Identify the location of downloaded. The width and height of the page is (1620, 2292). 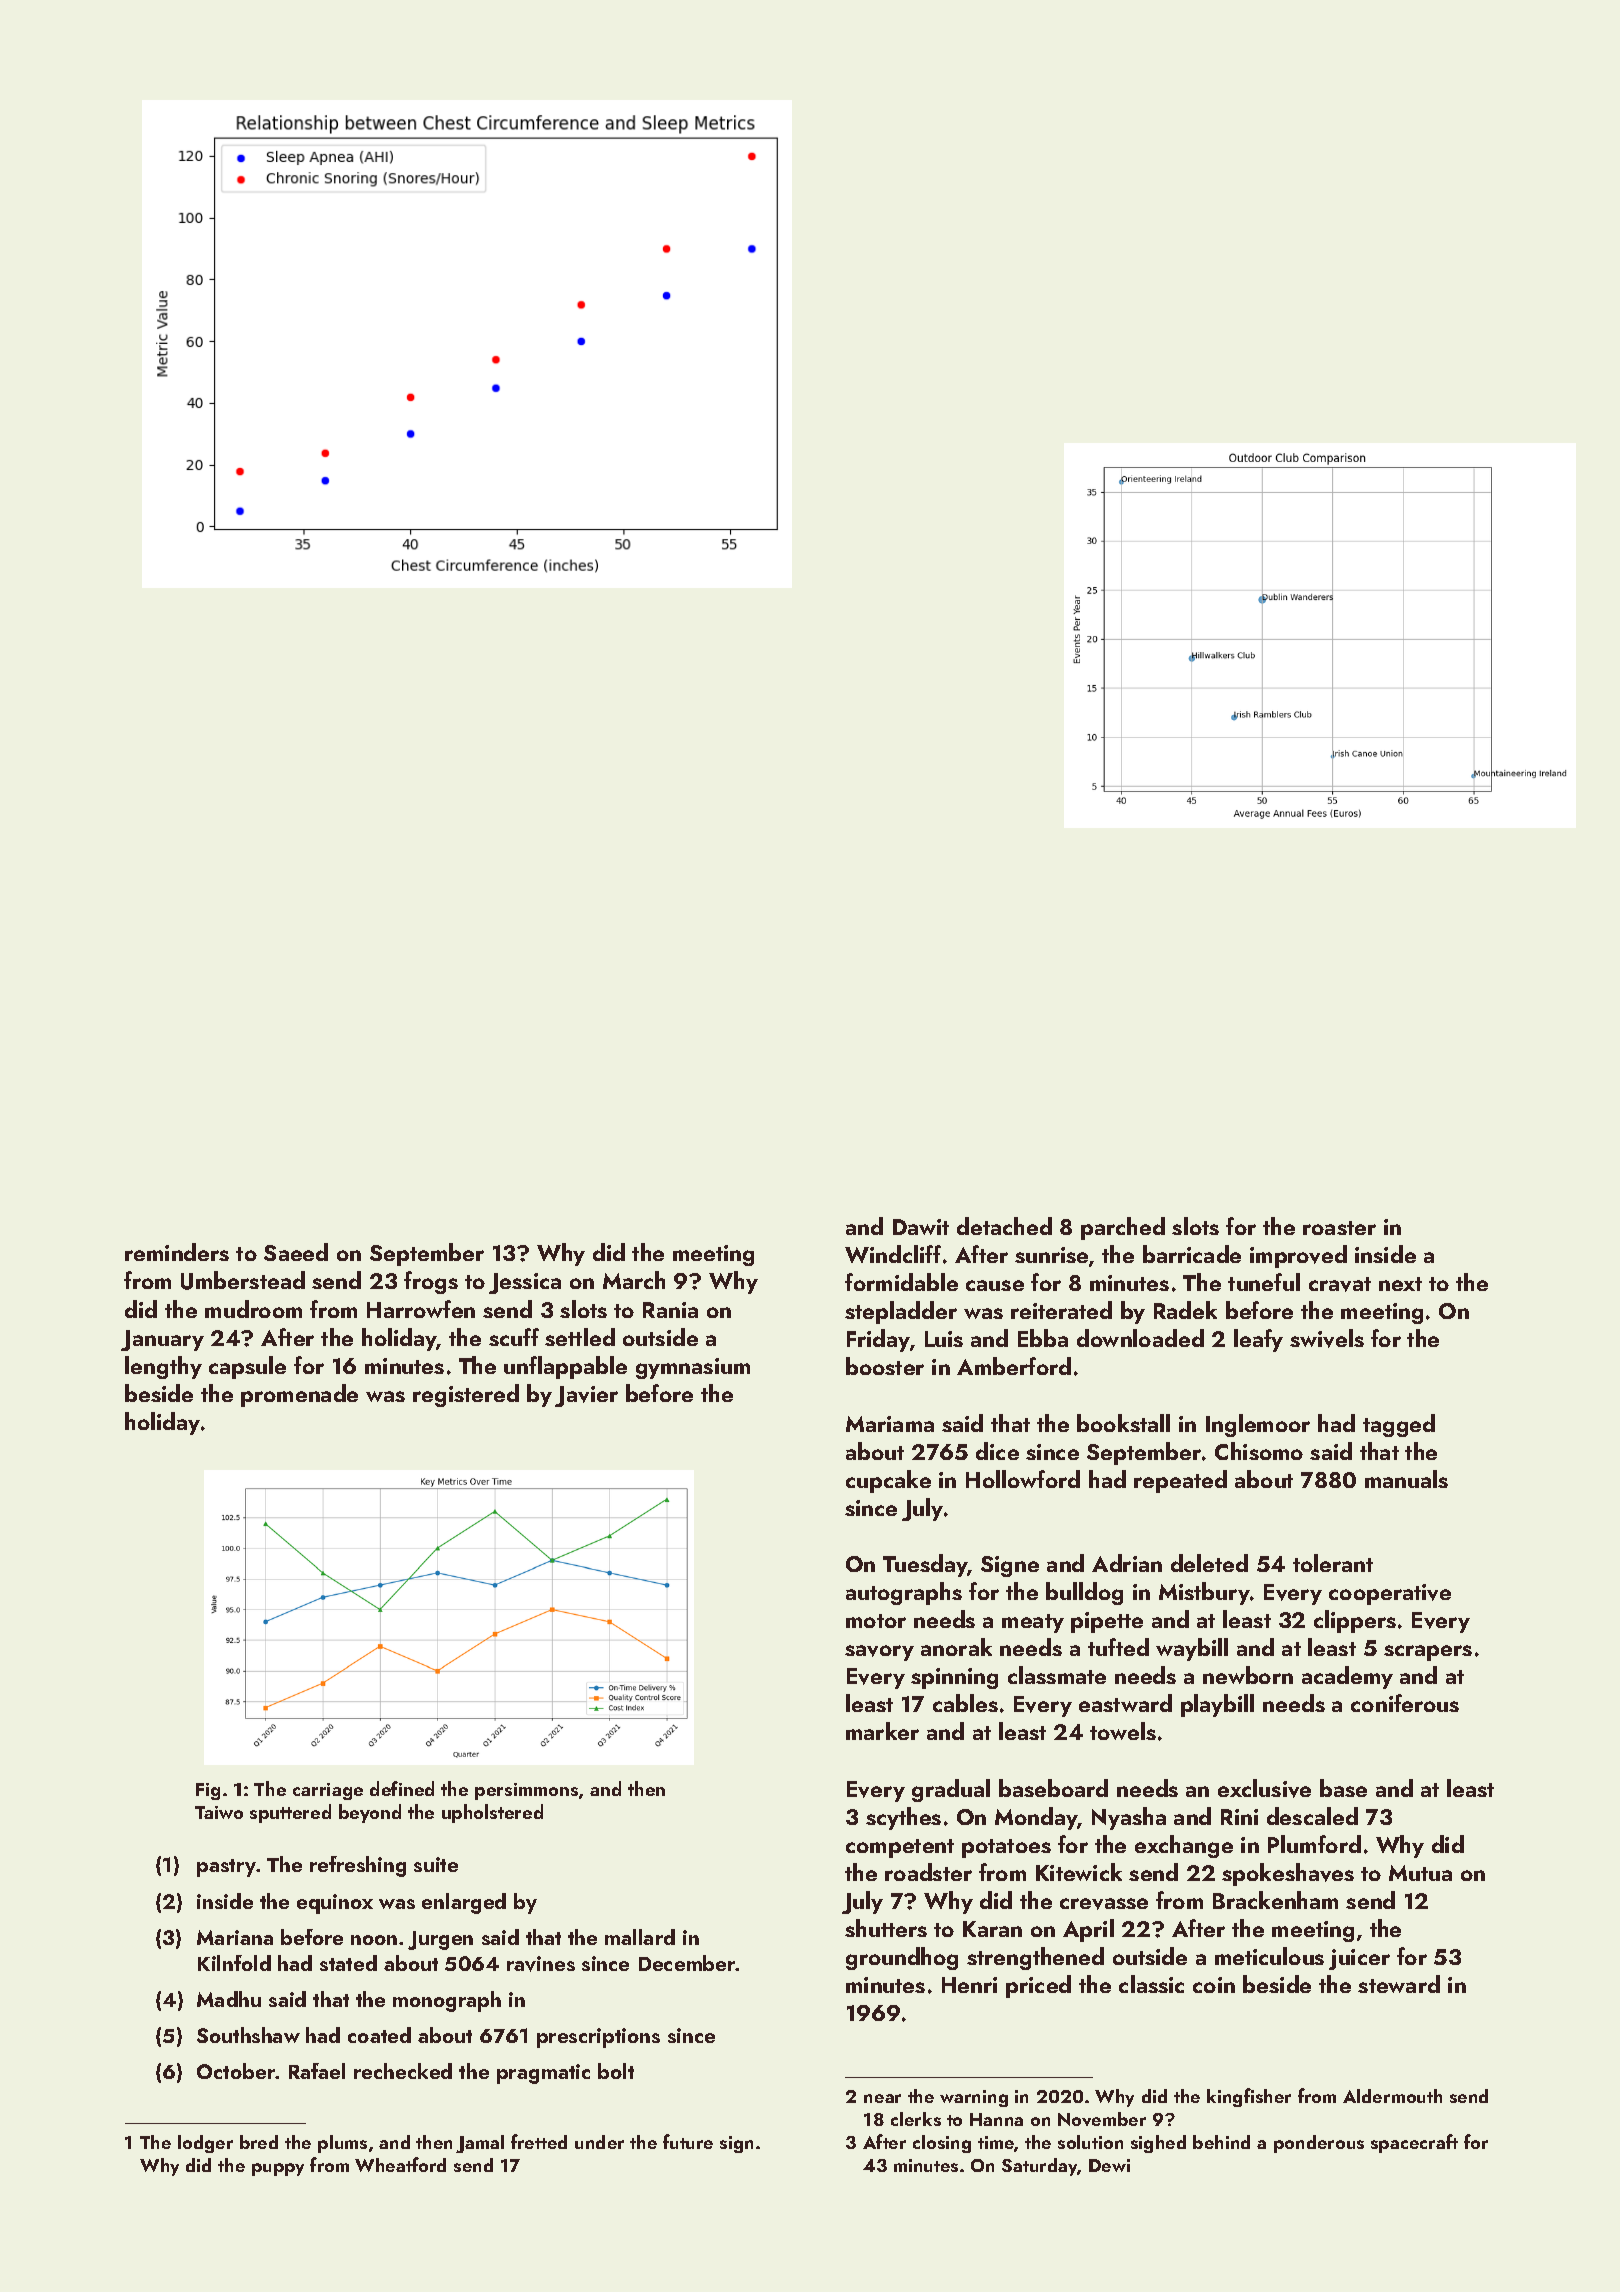
(1140, 1338).
